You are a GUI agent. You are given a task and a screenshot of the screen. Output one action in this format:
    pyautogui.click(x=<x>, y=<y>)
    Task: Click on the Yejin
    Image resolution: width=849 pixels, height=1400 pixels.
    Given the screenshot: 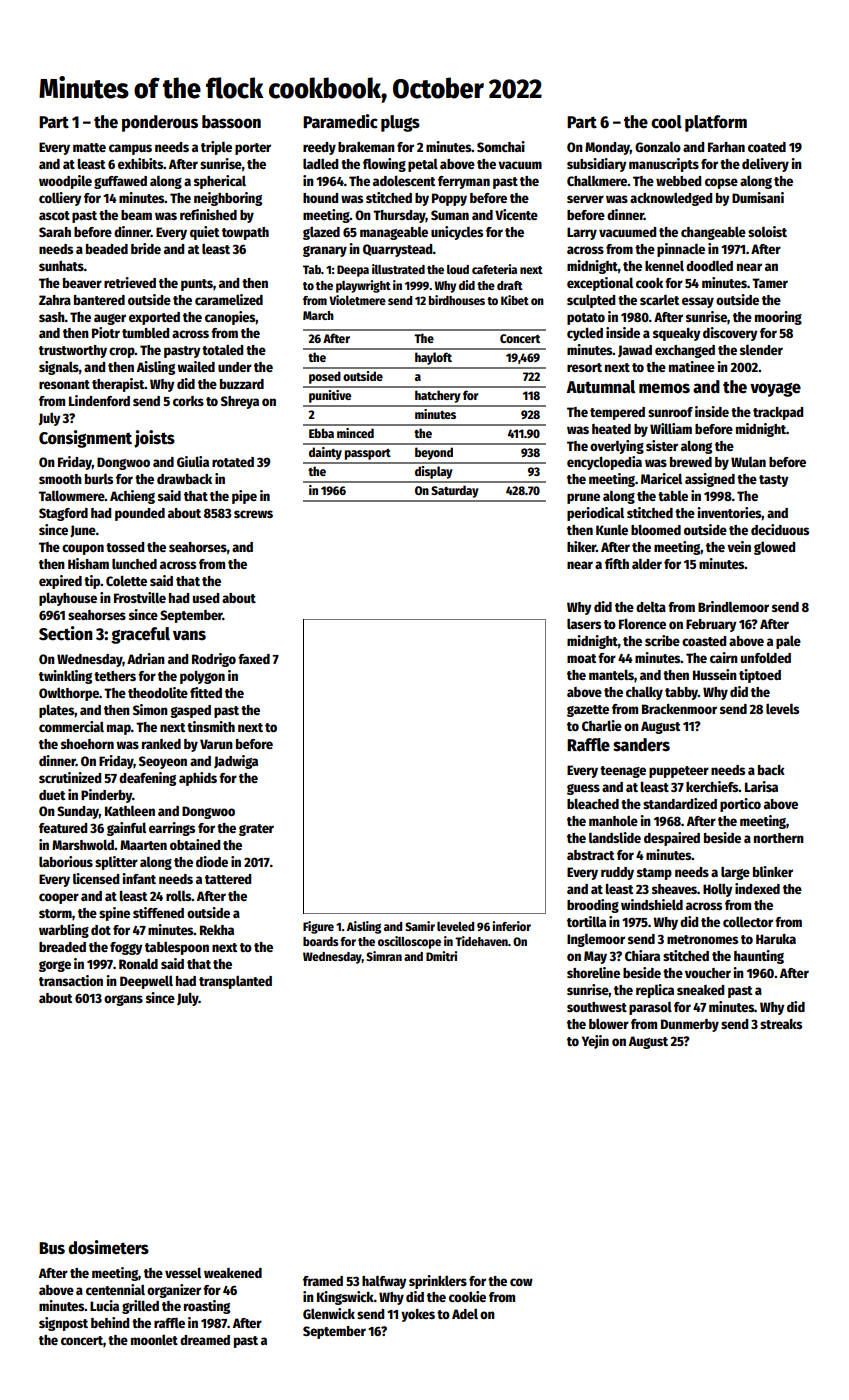 What is the action you would take?
    pyautogui.click(x=595, y=1042)
